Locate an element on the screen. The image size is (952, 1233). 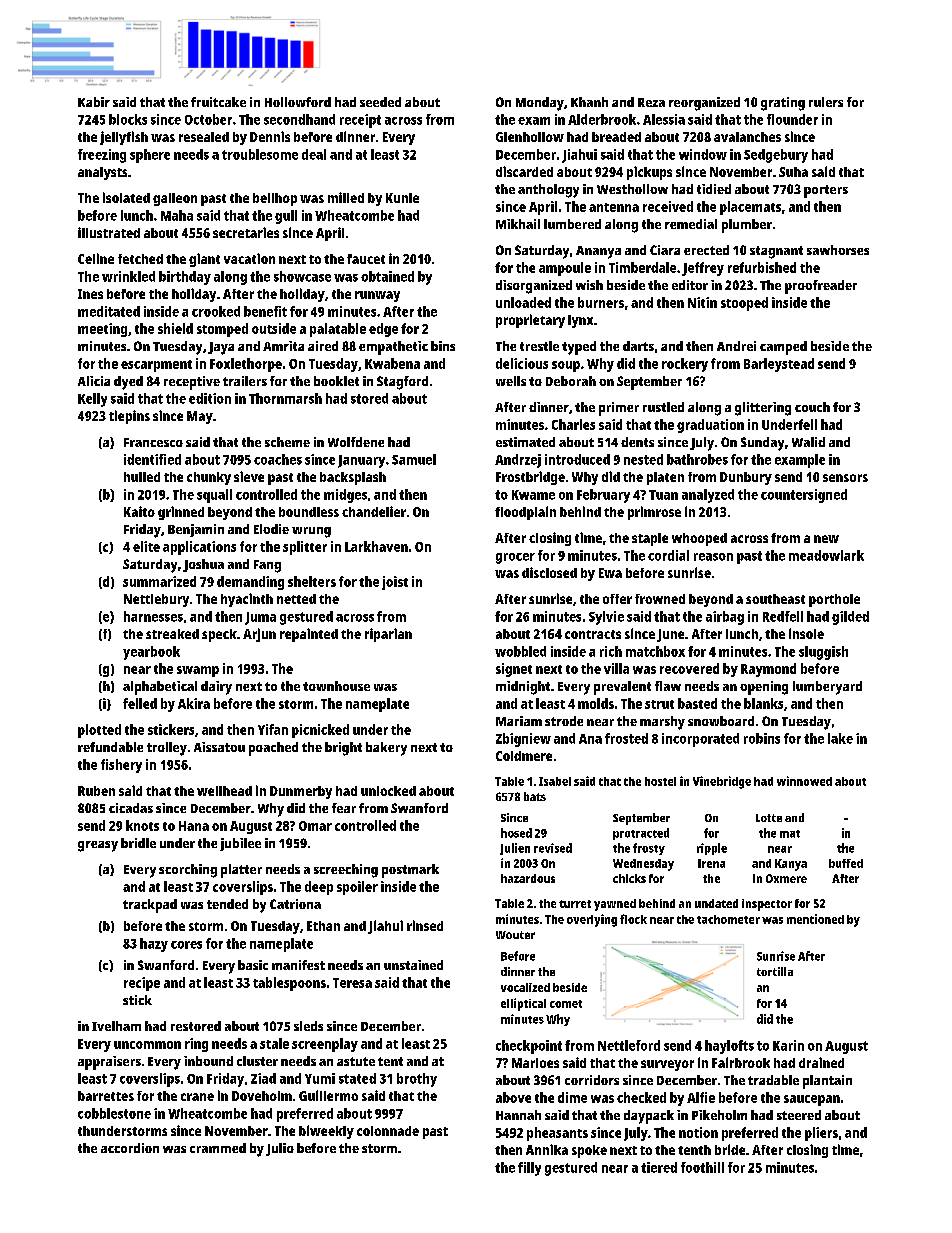
reorganized is located at coordinates (704, 104).
